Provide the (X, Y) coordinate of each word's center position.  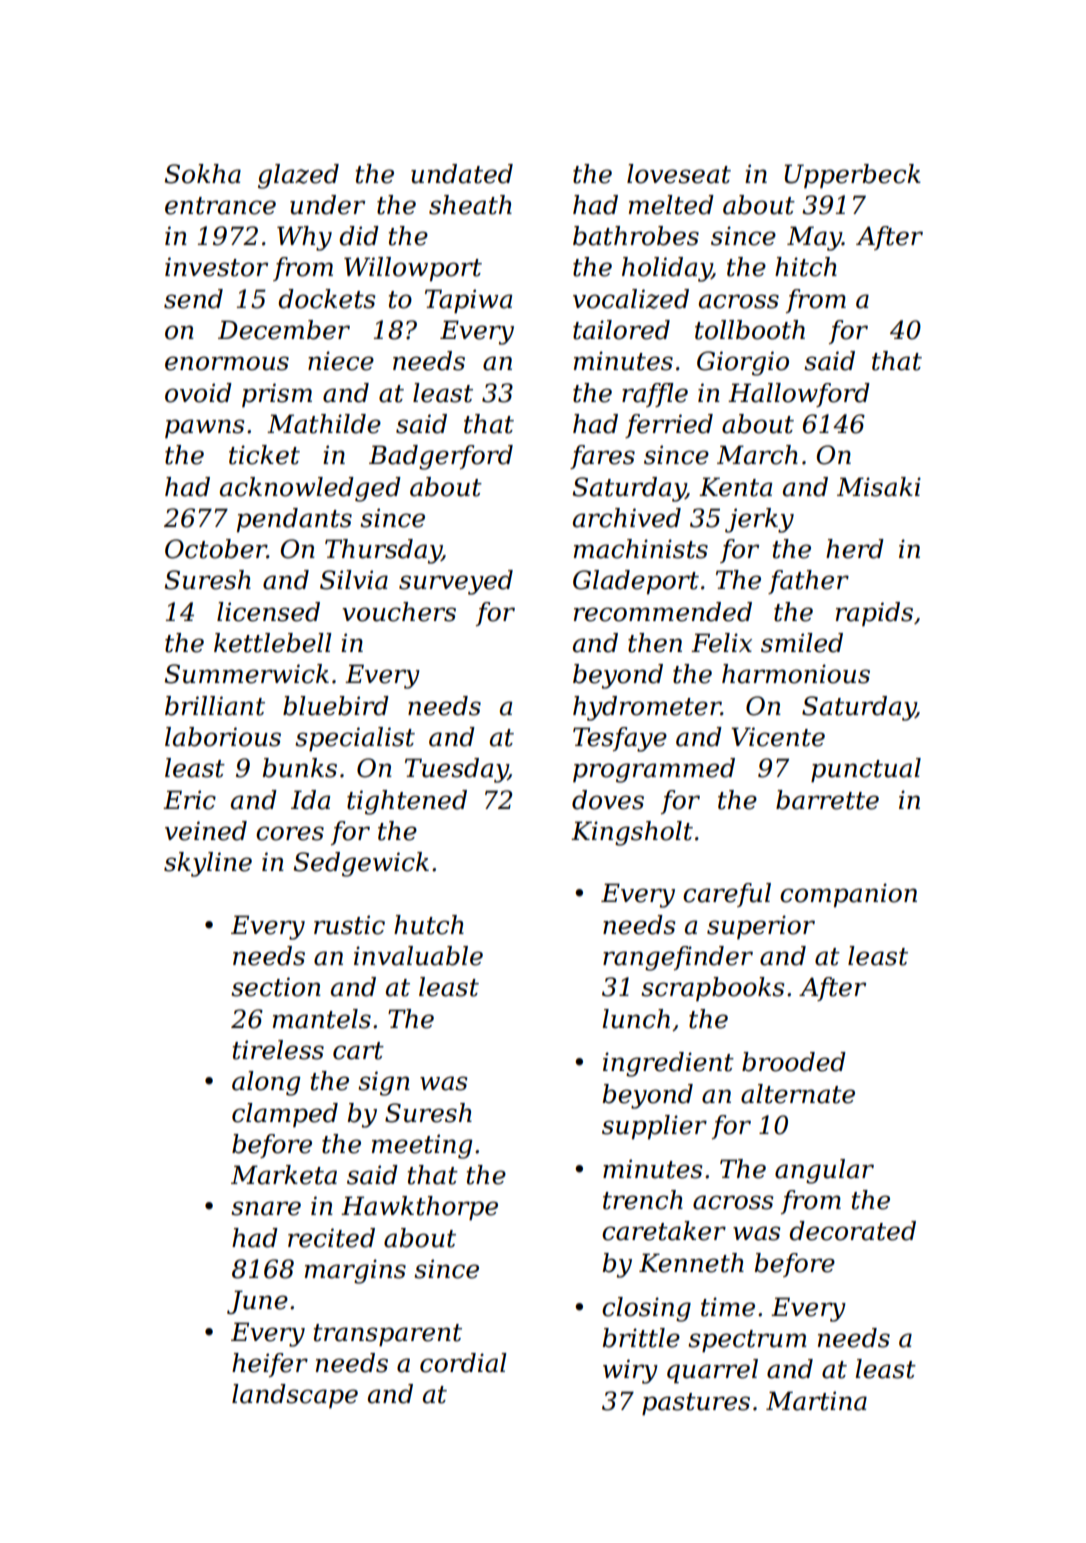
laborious (223, 737)
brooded (794, 1062)
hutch (429, 925)
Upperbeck (852, 176)
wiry (630, 1371)
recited (331, 1238)
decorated (852, 1231)
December (284, 330)
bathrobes (636, 236)
